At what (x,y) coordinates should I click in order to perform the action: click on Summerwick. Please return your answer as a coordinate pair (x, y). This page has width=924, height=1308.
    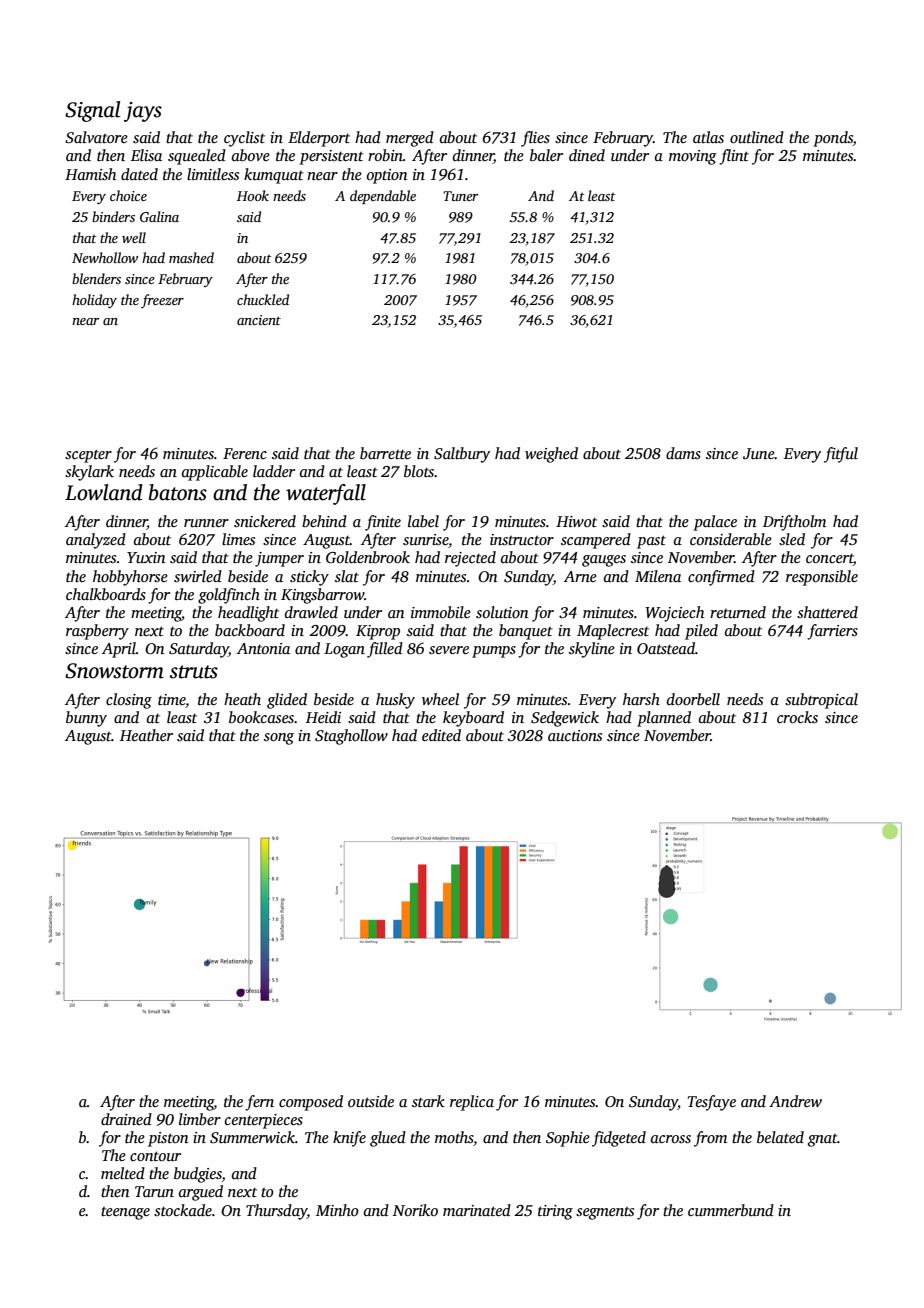
    Looking at the image, I should click on (252, 1137).
